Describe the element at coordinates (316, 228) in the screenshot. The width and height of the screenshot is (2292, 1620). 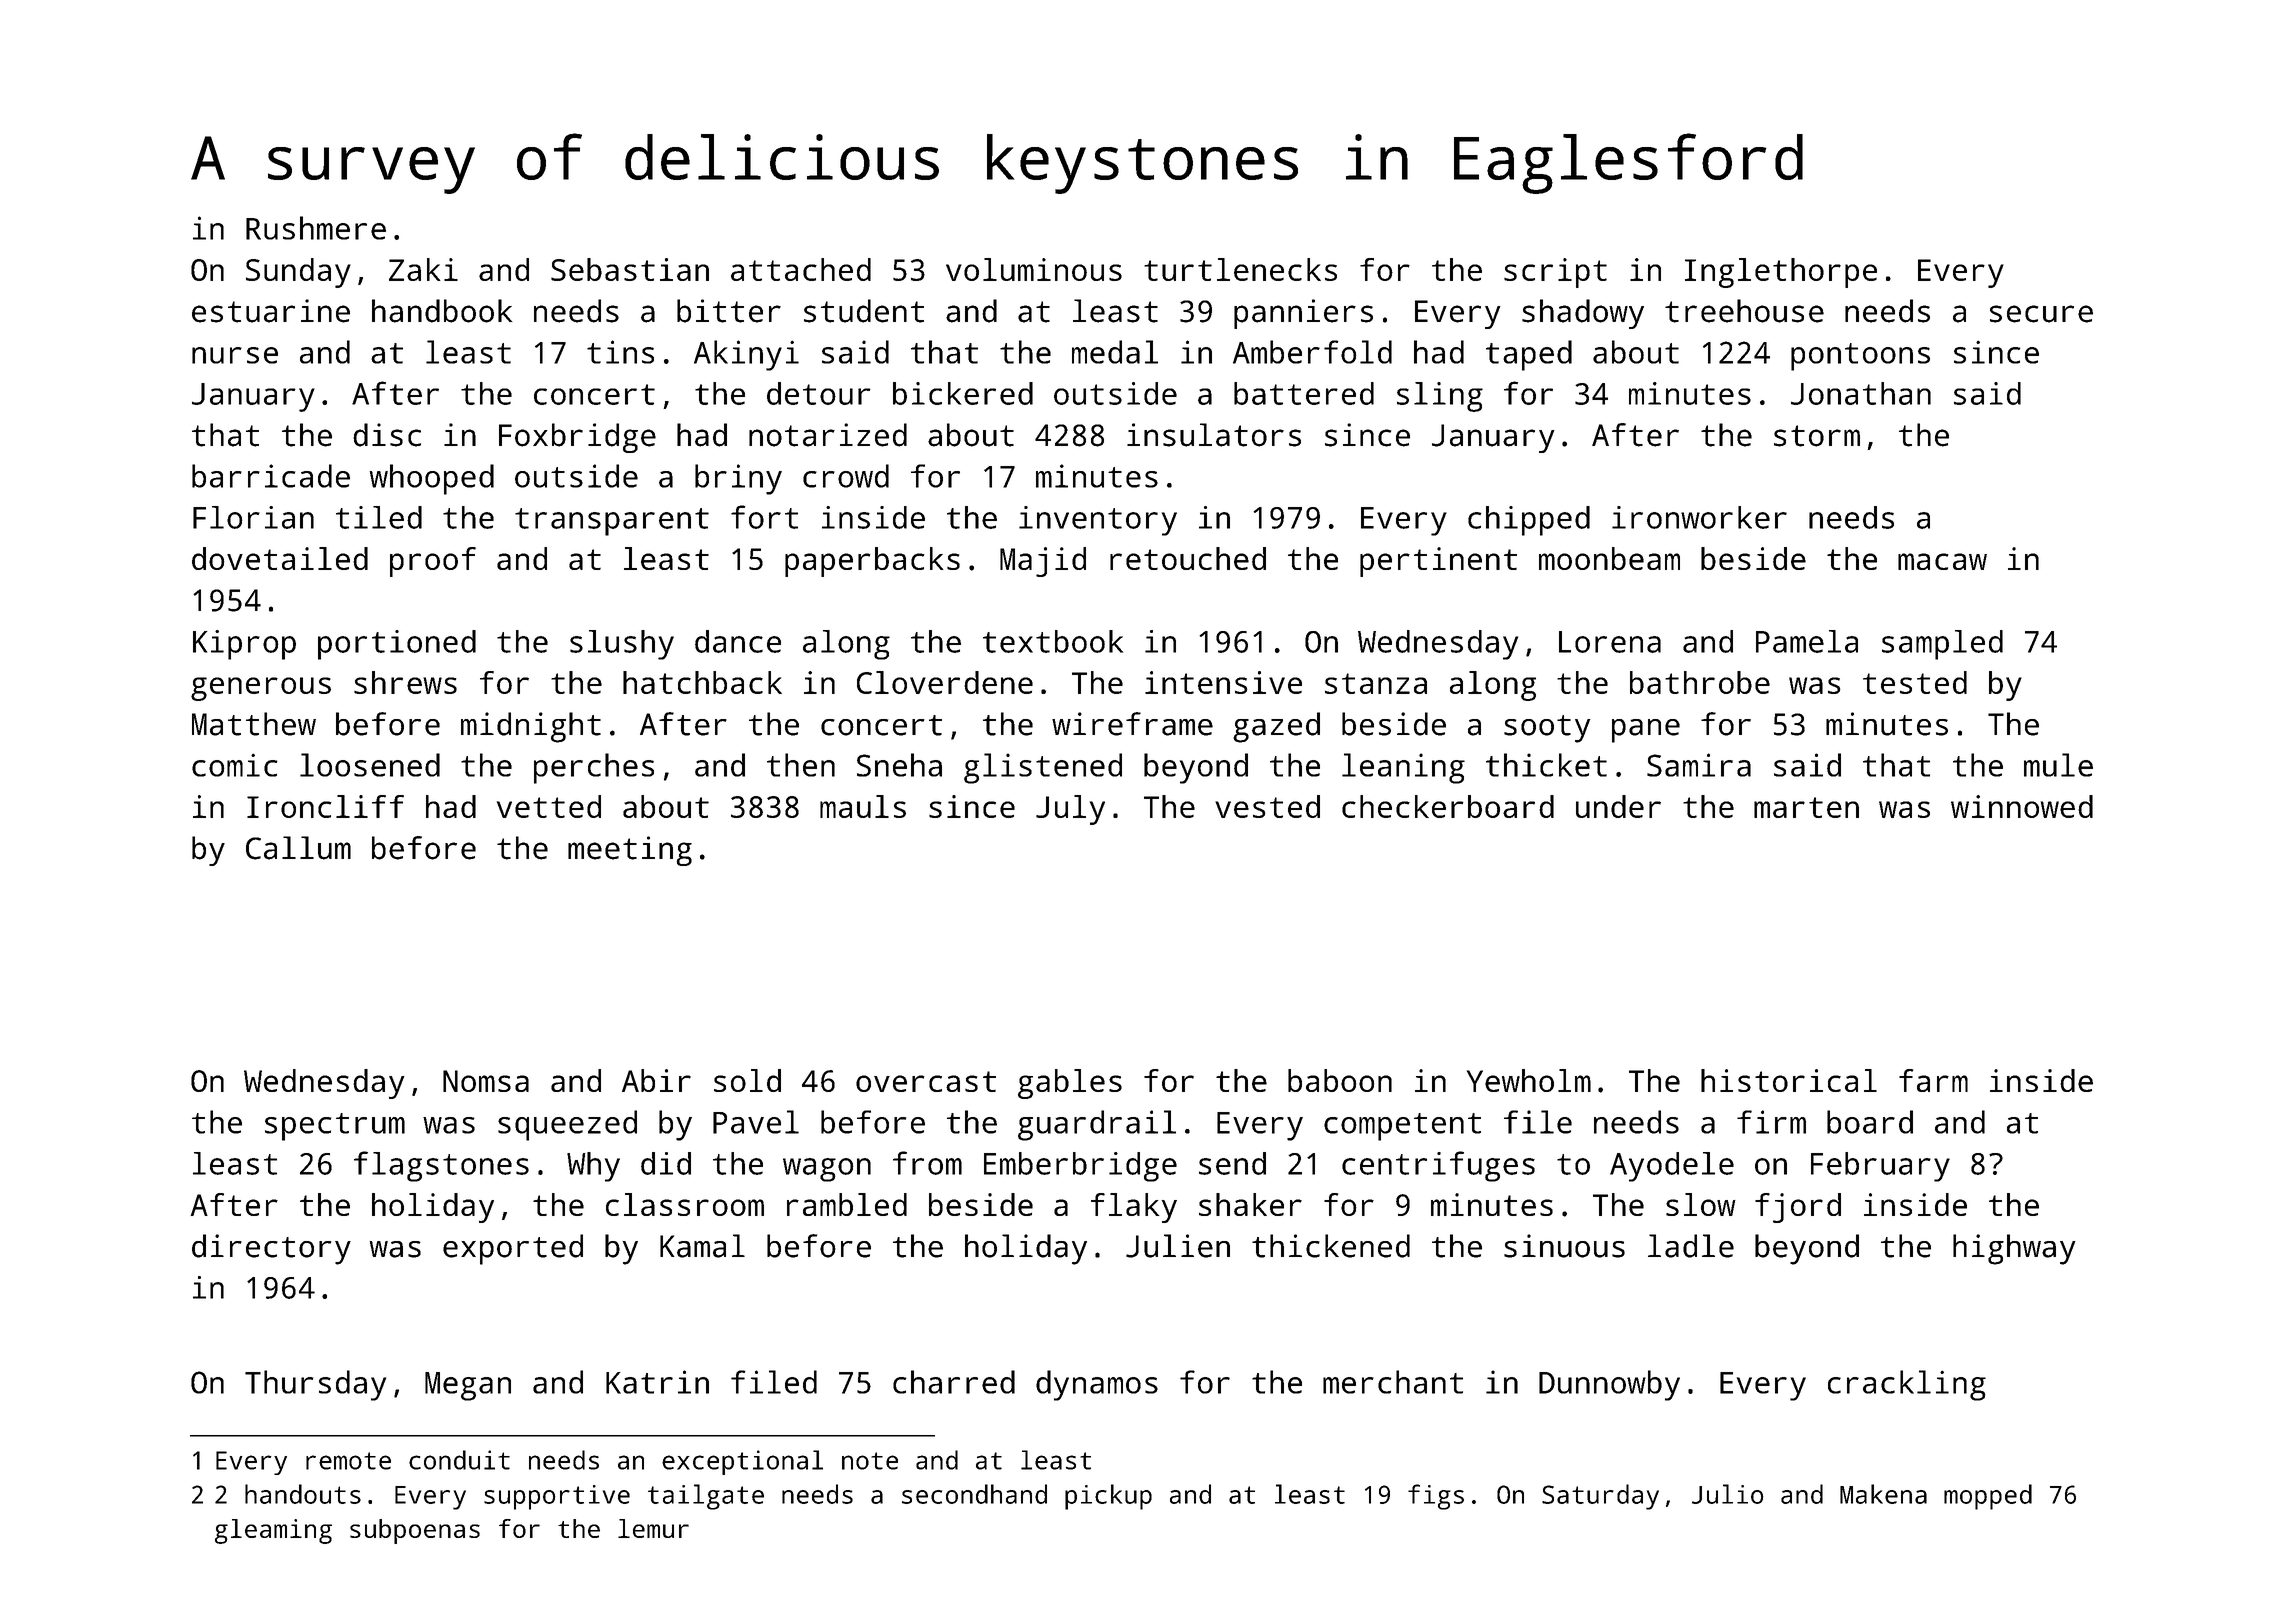
I see `Rushmere` at that location.
